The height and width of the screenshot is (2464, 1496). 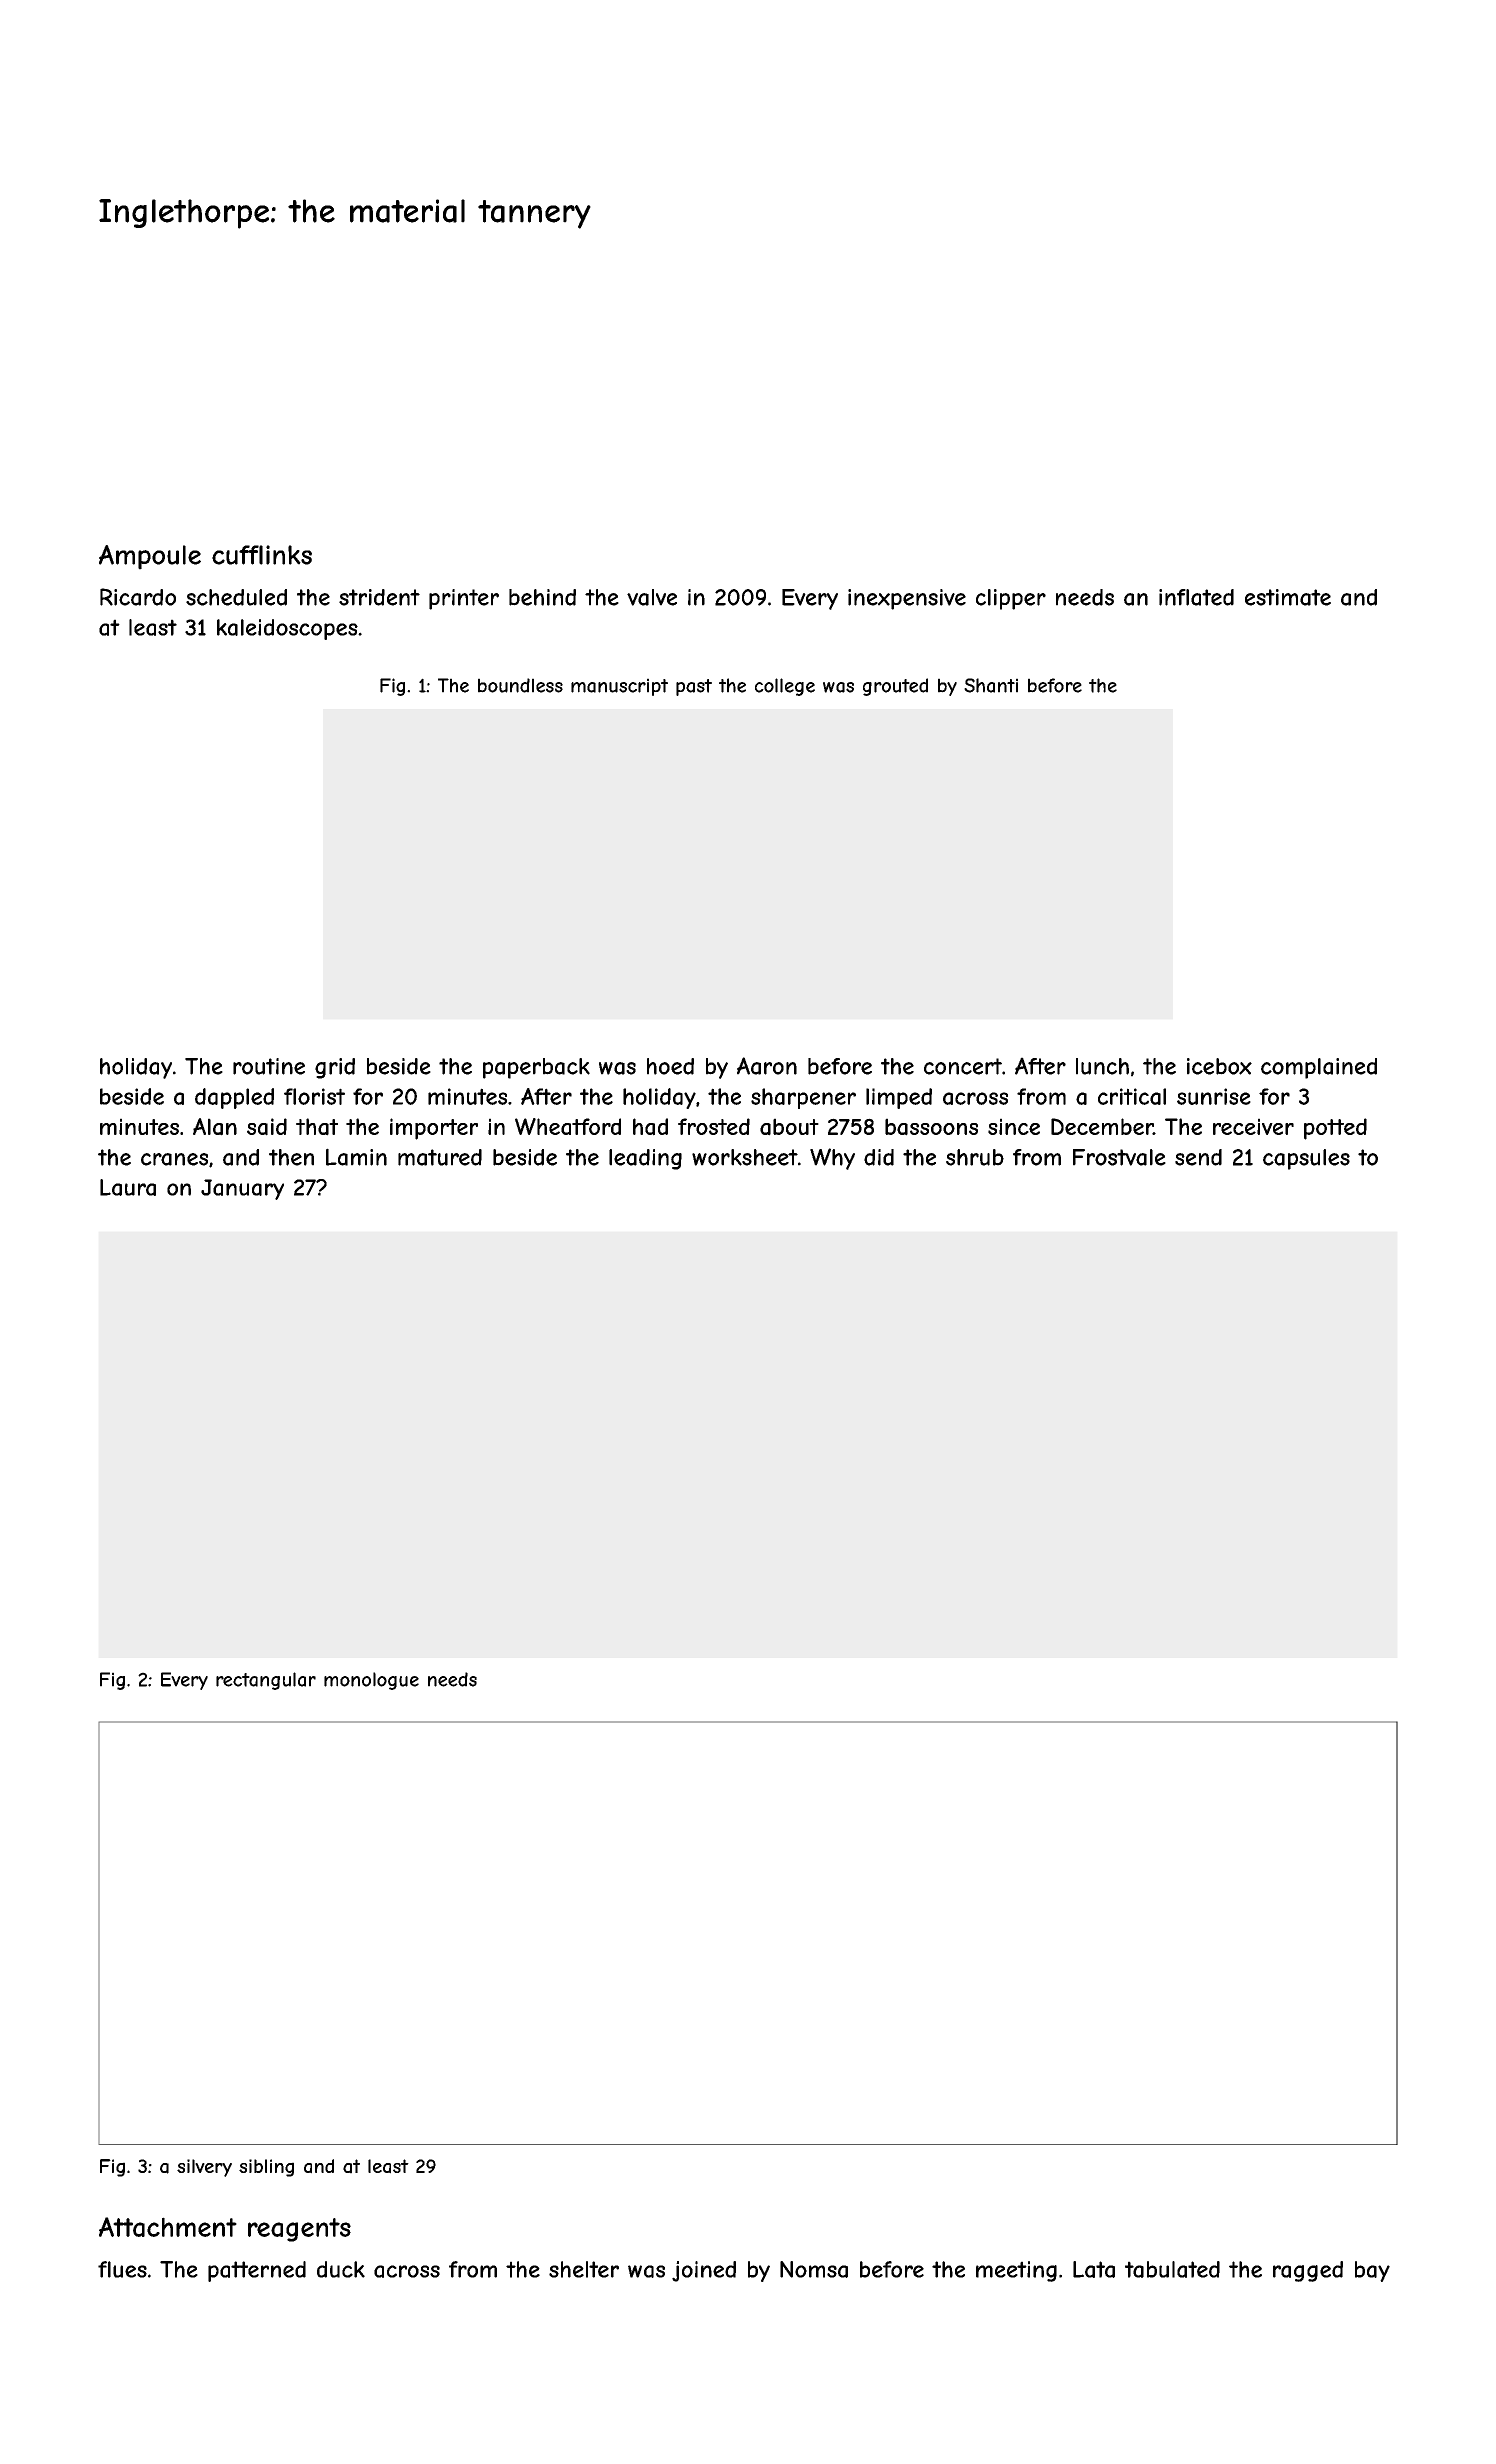 What do you see at coordinates (138, 597) in the screenshot?
I see `Ricardo` at bounding box center [138, 597].
